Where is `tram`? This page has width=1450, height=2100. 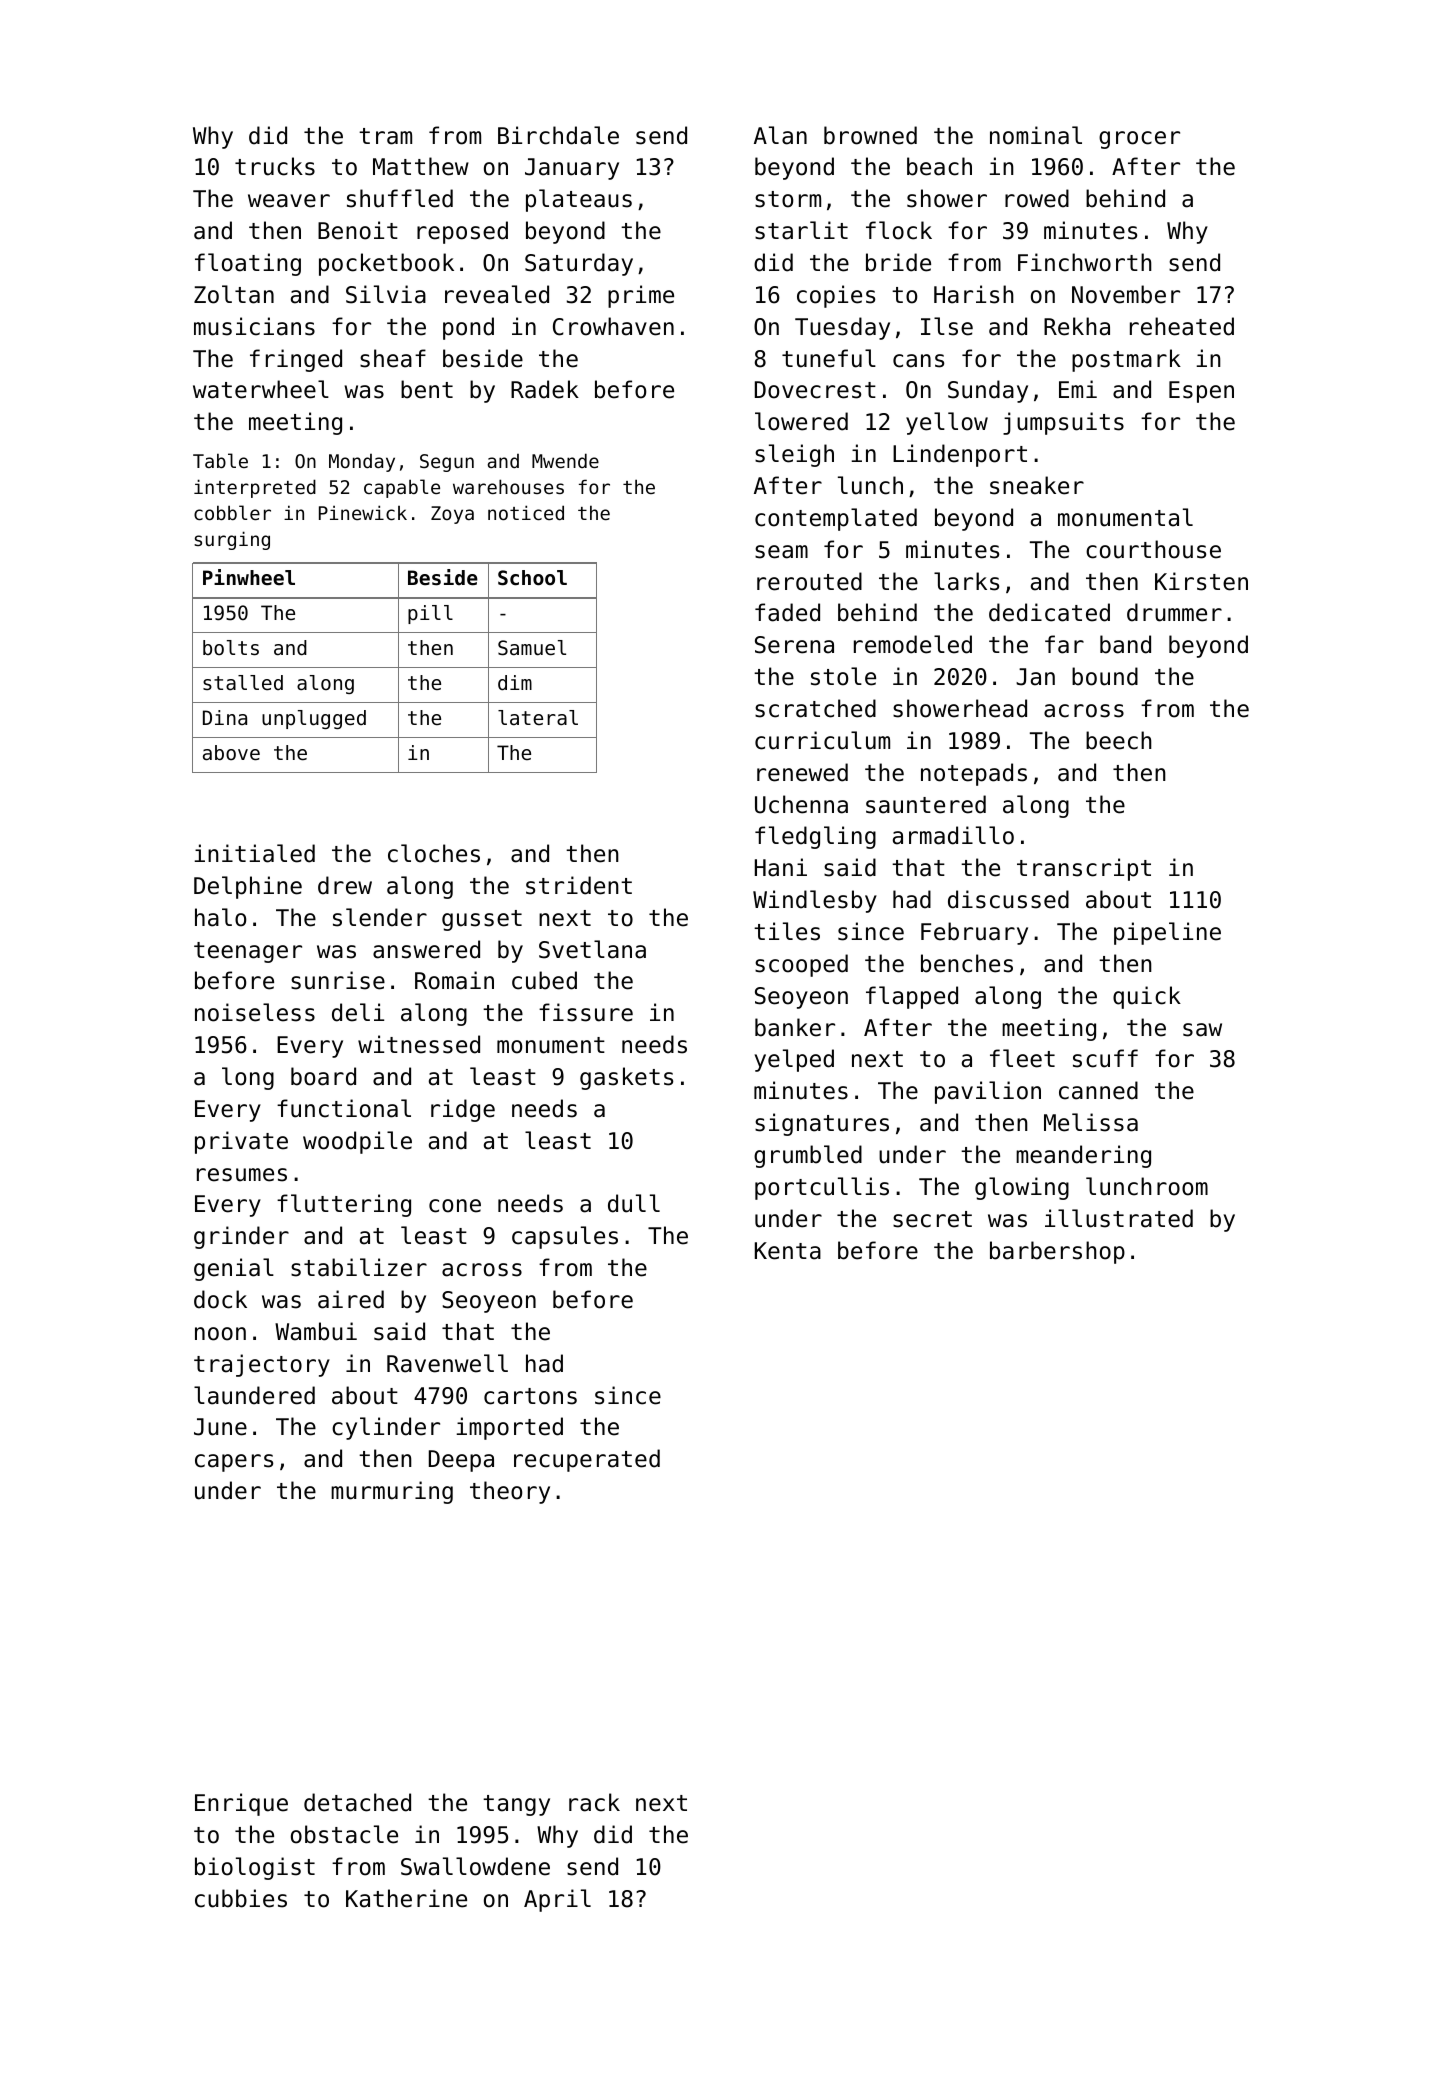
tram is located at coordinates (385, 136).
